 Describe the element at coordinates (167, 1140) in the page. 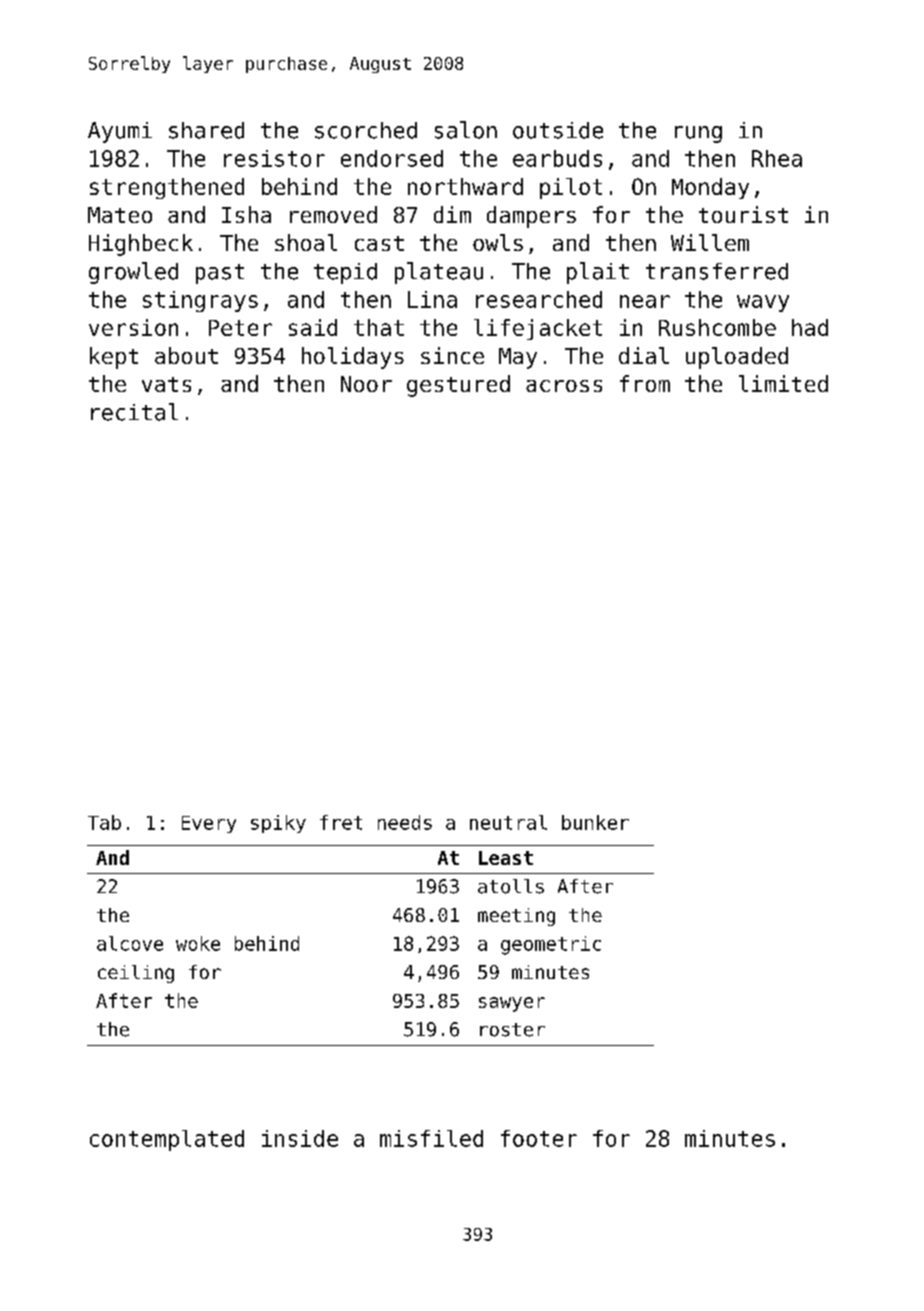

I see `contemplated` at that location.
